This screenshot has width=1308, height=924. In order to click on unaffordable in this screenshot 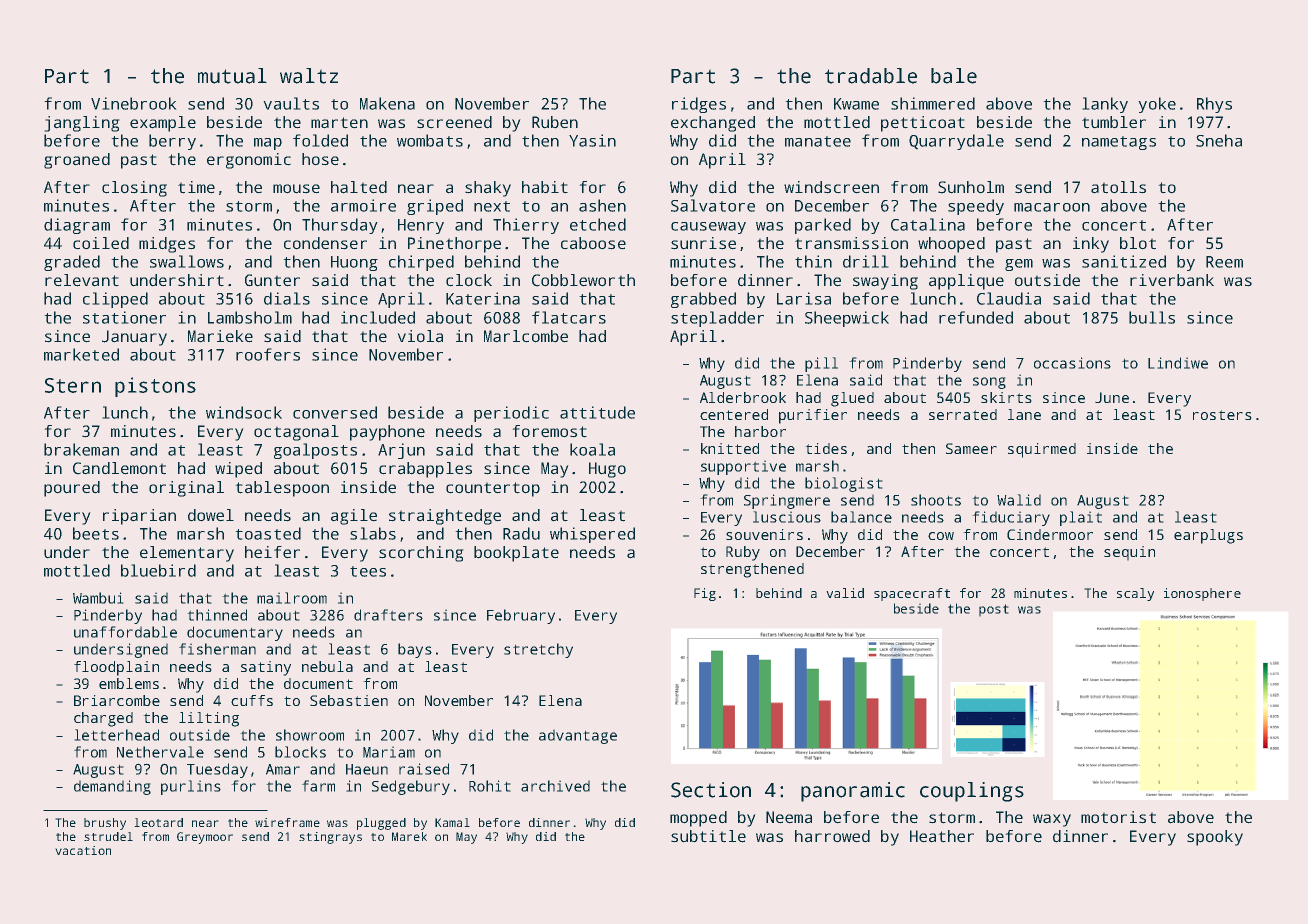, I will do `click(125, 632)`.
